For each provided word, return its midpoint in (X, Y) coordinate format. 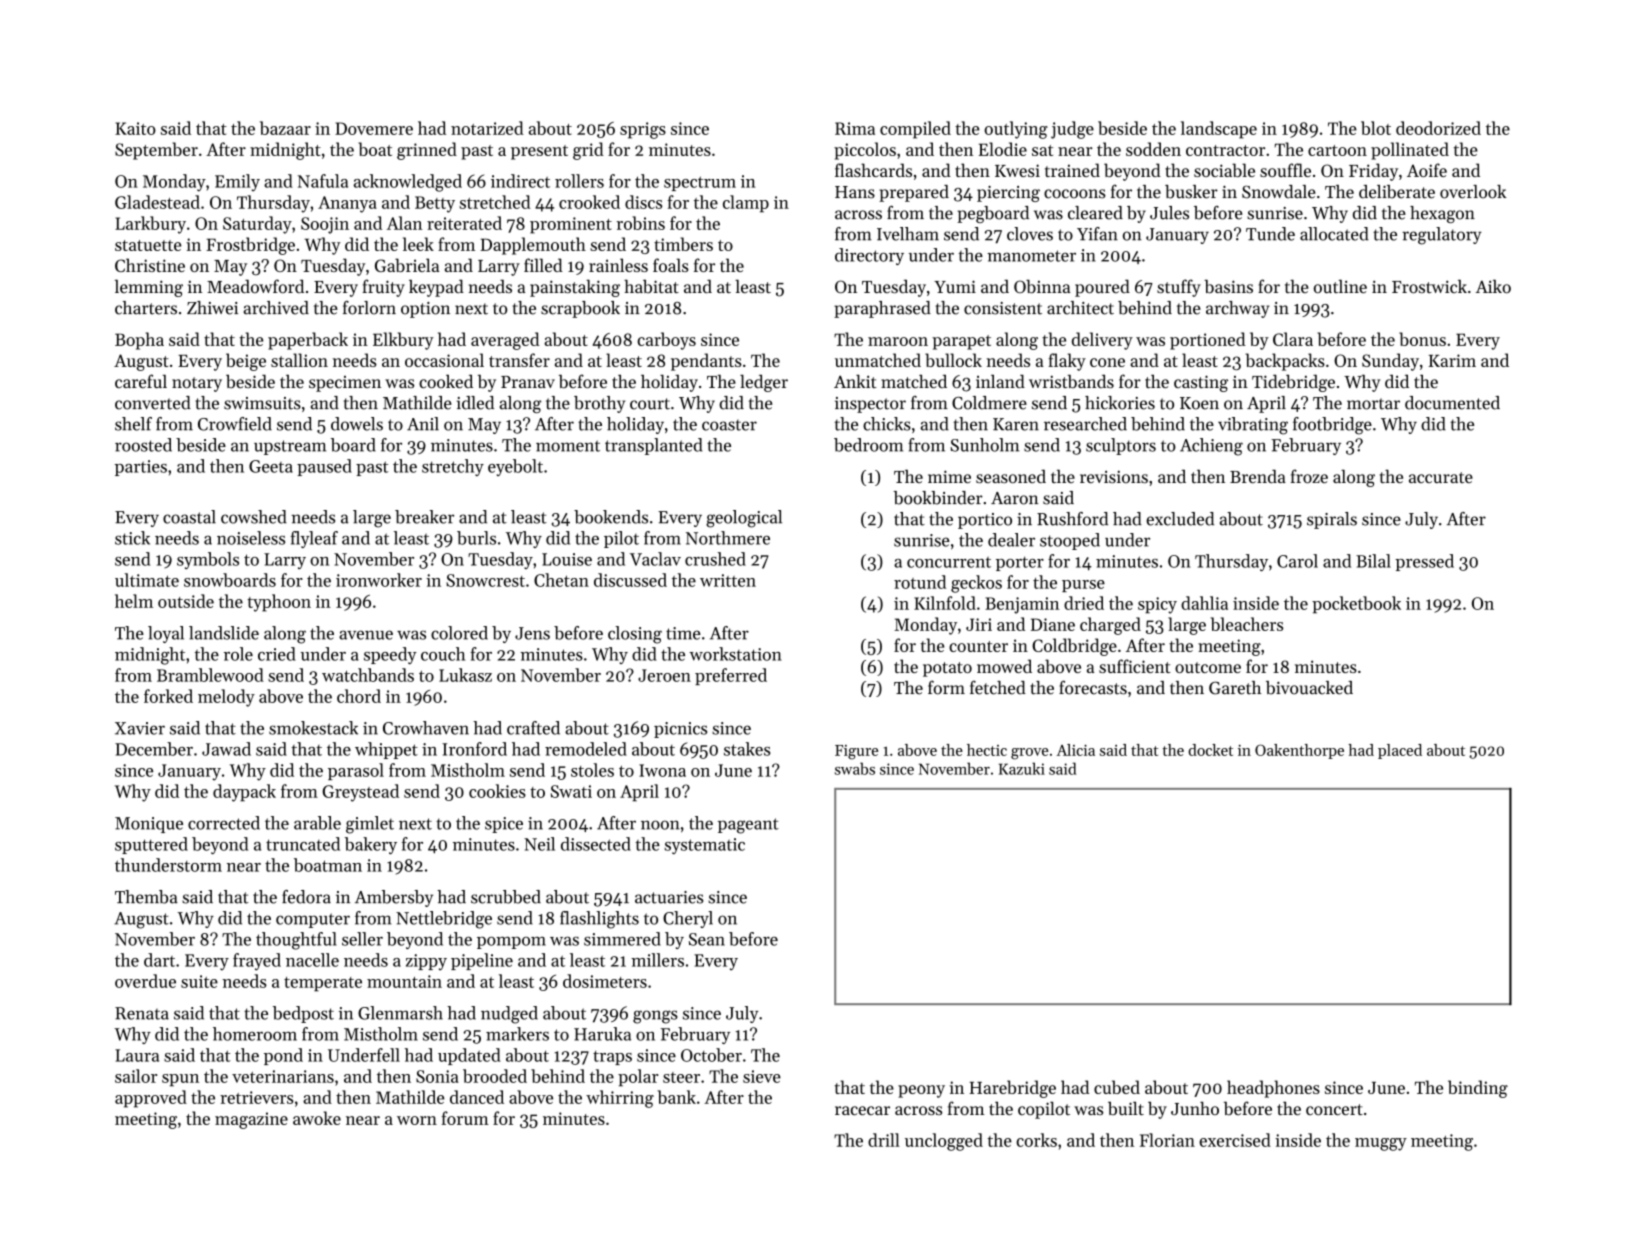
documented (1452, 403)
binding (1478, 1089)
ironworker (379, 580)
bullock (953, 360)
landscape (1219, 130)
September (156, 151)
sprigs (643, 130)
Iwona (662, 770)
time (683, 633)
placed (1400, 751)
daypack (244, 793)
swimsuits (262, 403)
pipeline (482, 961)
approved (151, 1099)
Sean (707, 939)
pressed (1424, 562)
